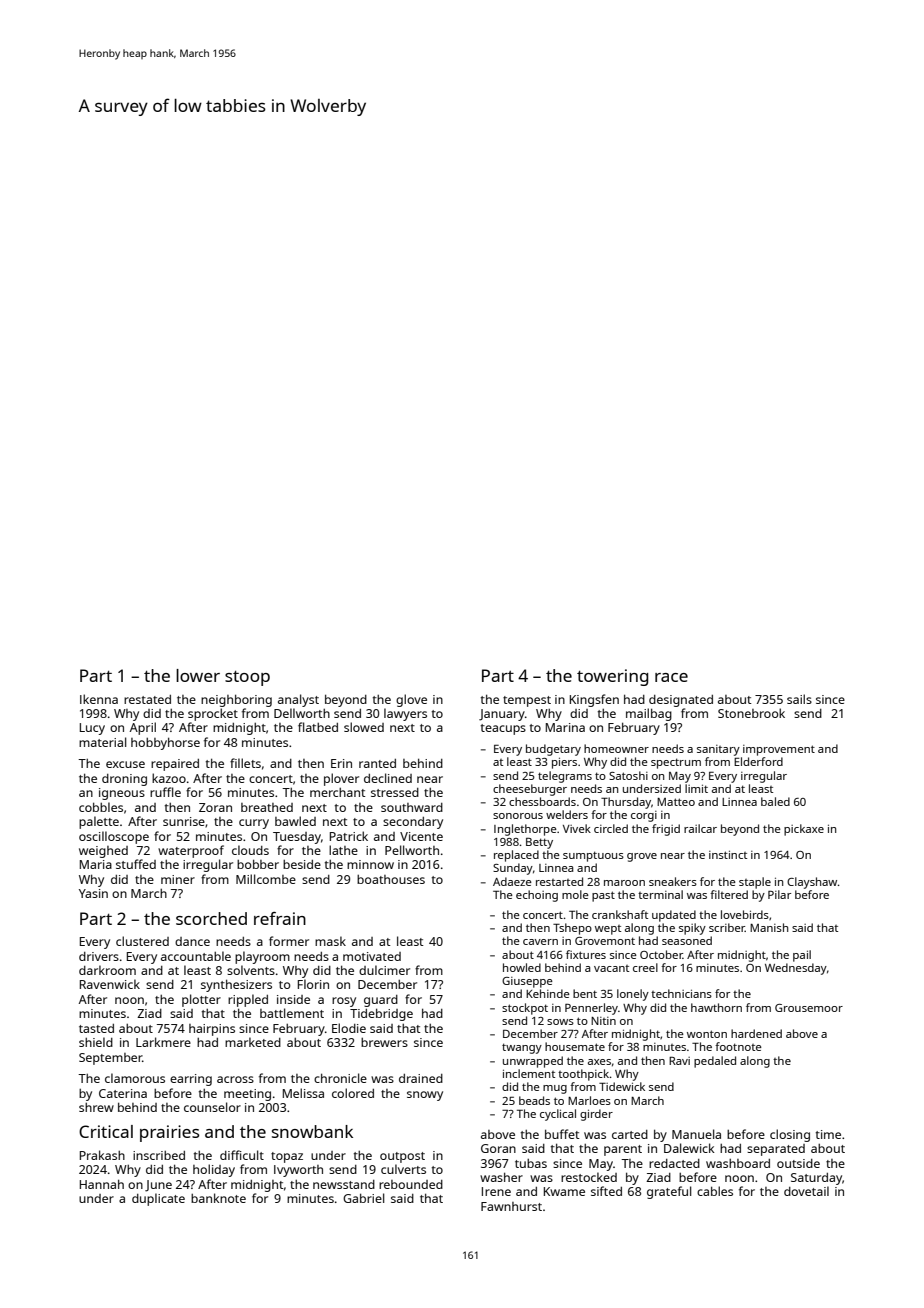 The width and height of the page is (924, 1308). Describe the element at coordinates (103, 852) in the page. I see `weighed` at that location.
